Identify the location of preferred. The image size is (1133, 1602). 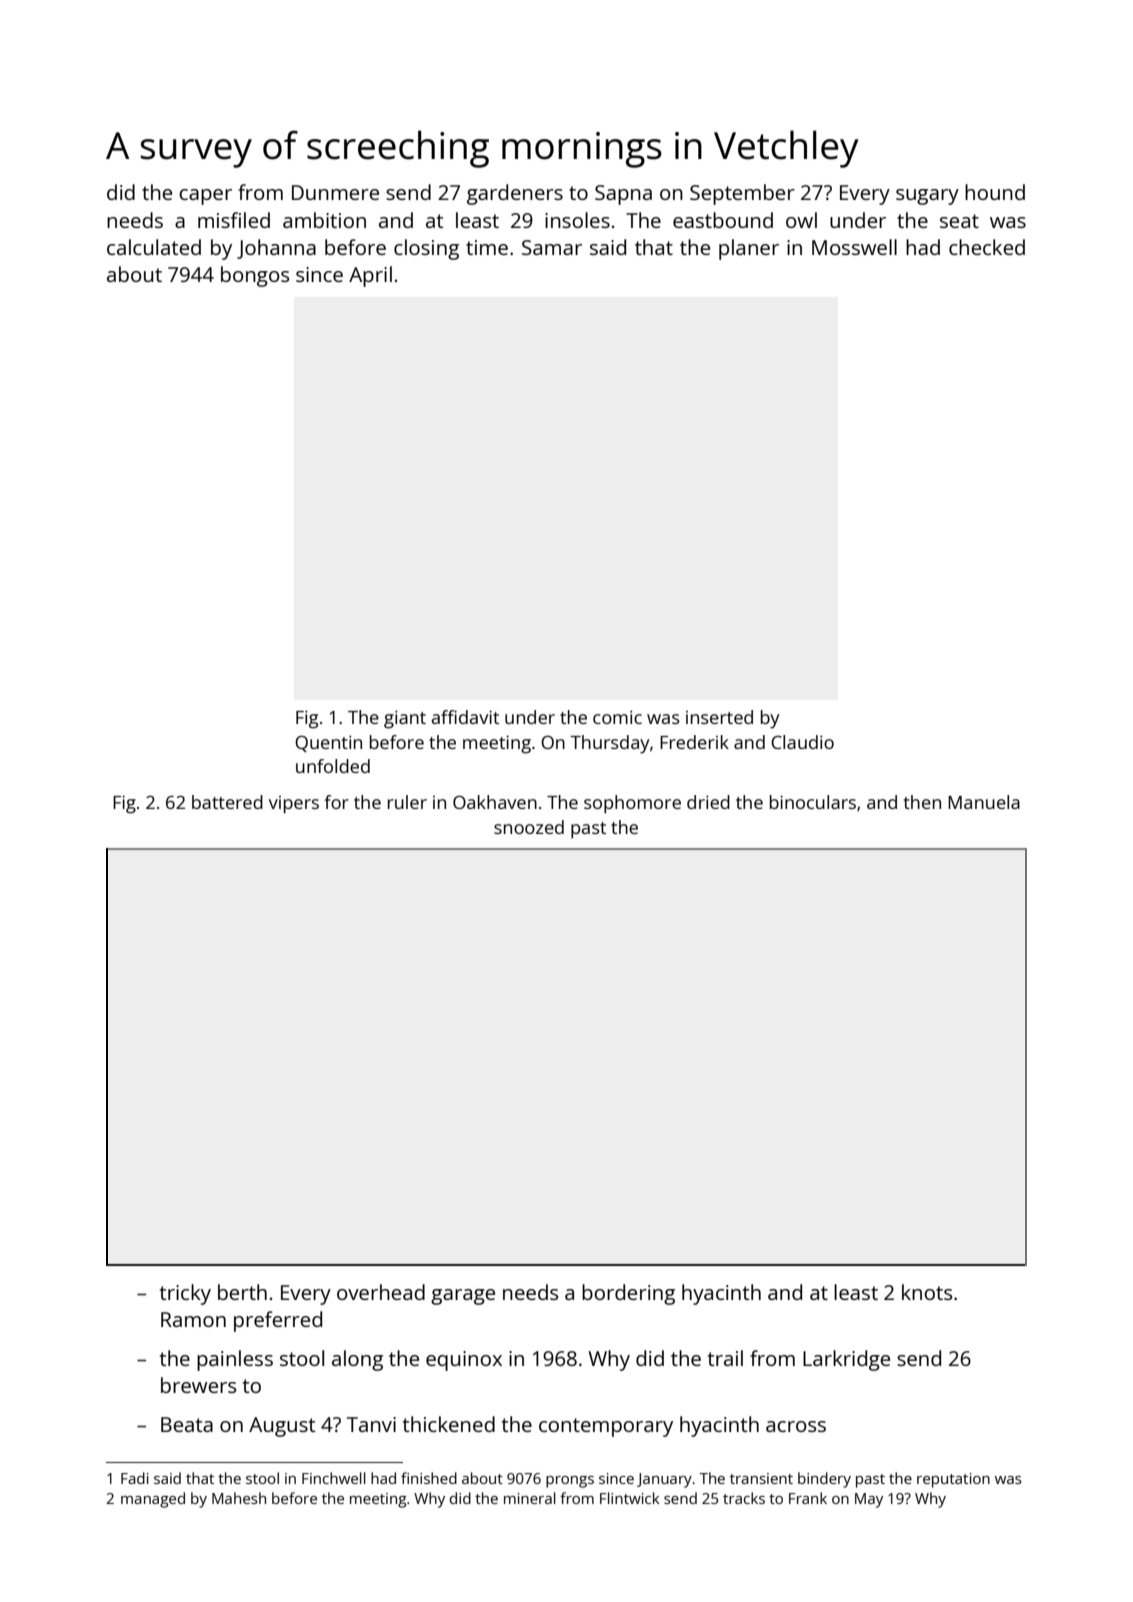
(278, 1321).
